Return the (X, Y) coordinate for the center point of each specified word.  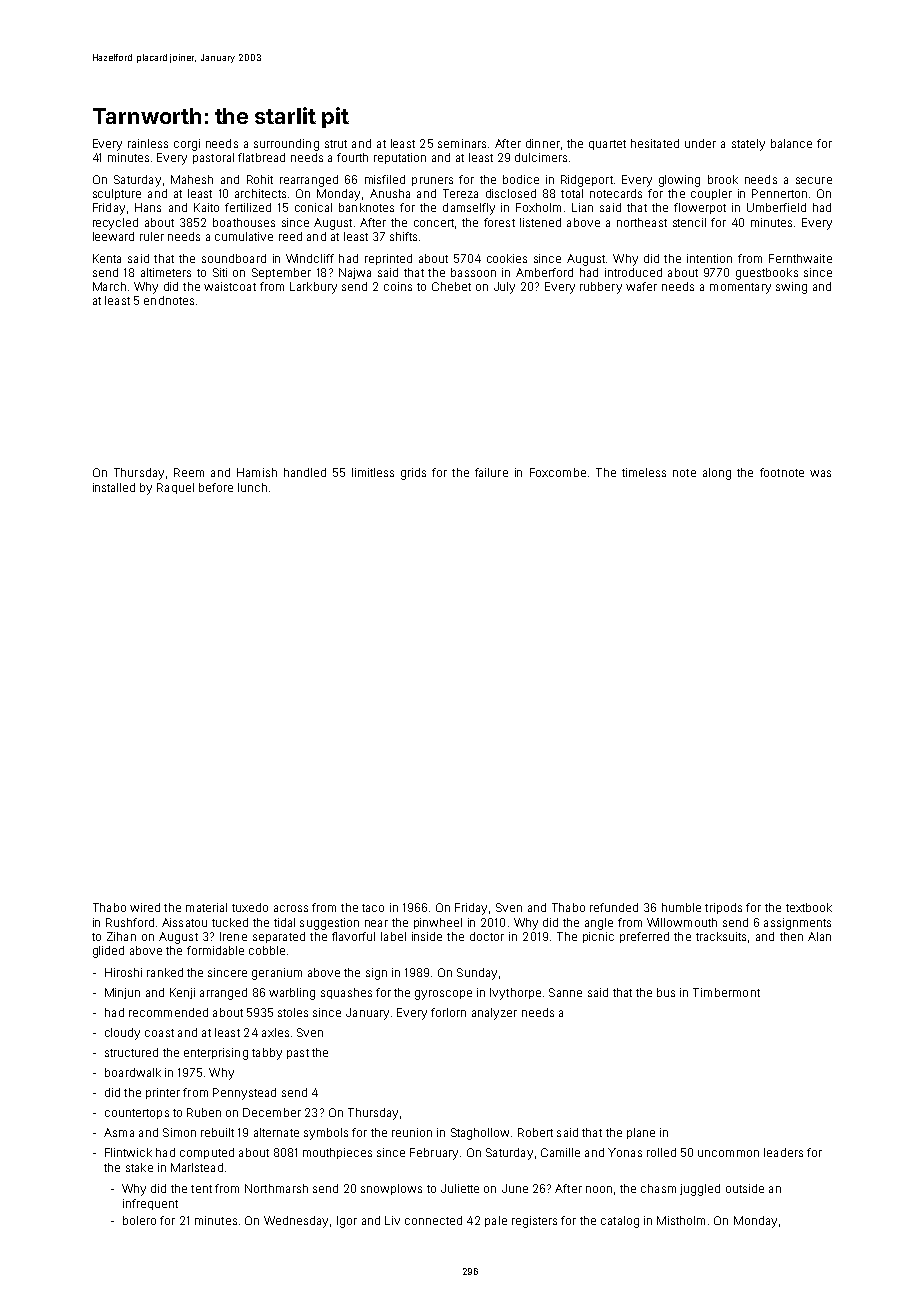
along (717, 474)
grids (413, 474)
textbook (809, 907)
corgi (187, 145)
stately (748, 145)
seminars (462, 143)
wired (145, 907)
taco (373, 908)
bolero (139, 1220)
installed (114, 487)
